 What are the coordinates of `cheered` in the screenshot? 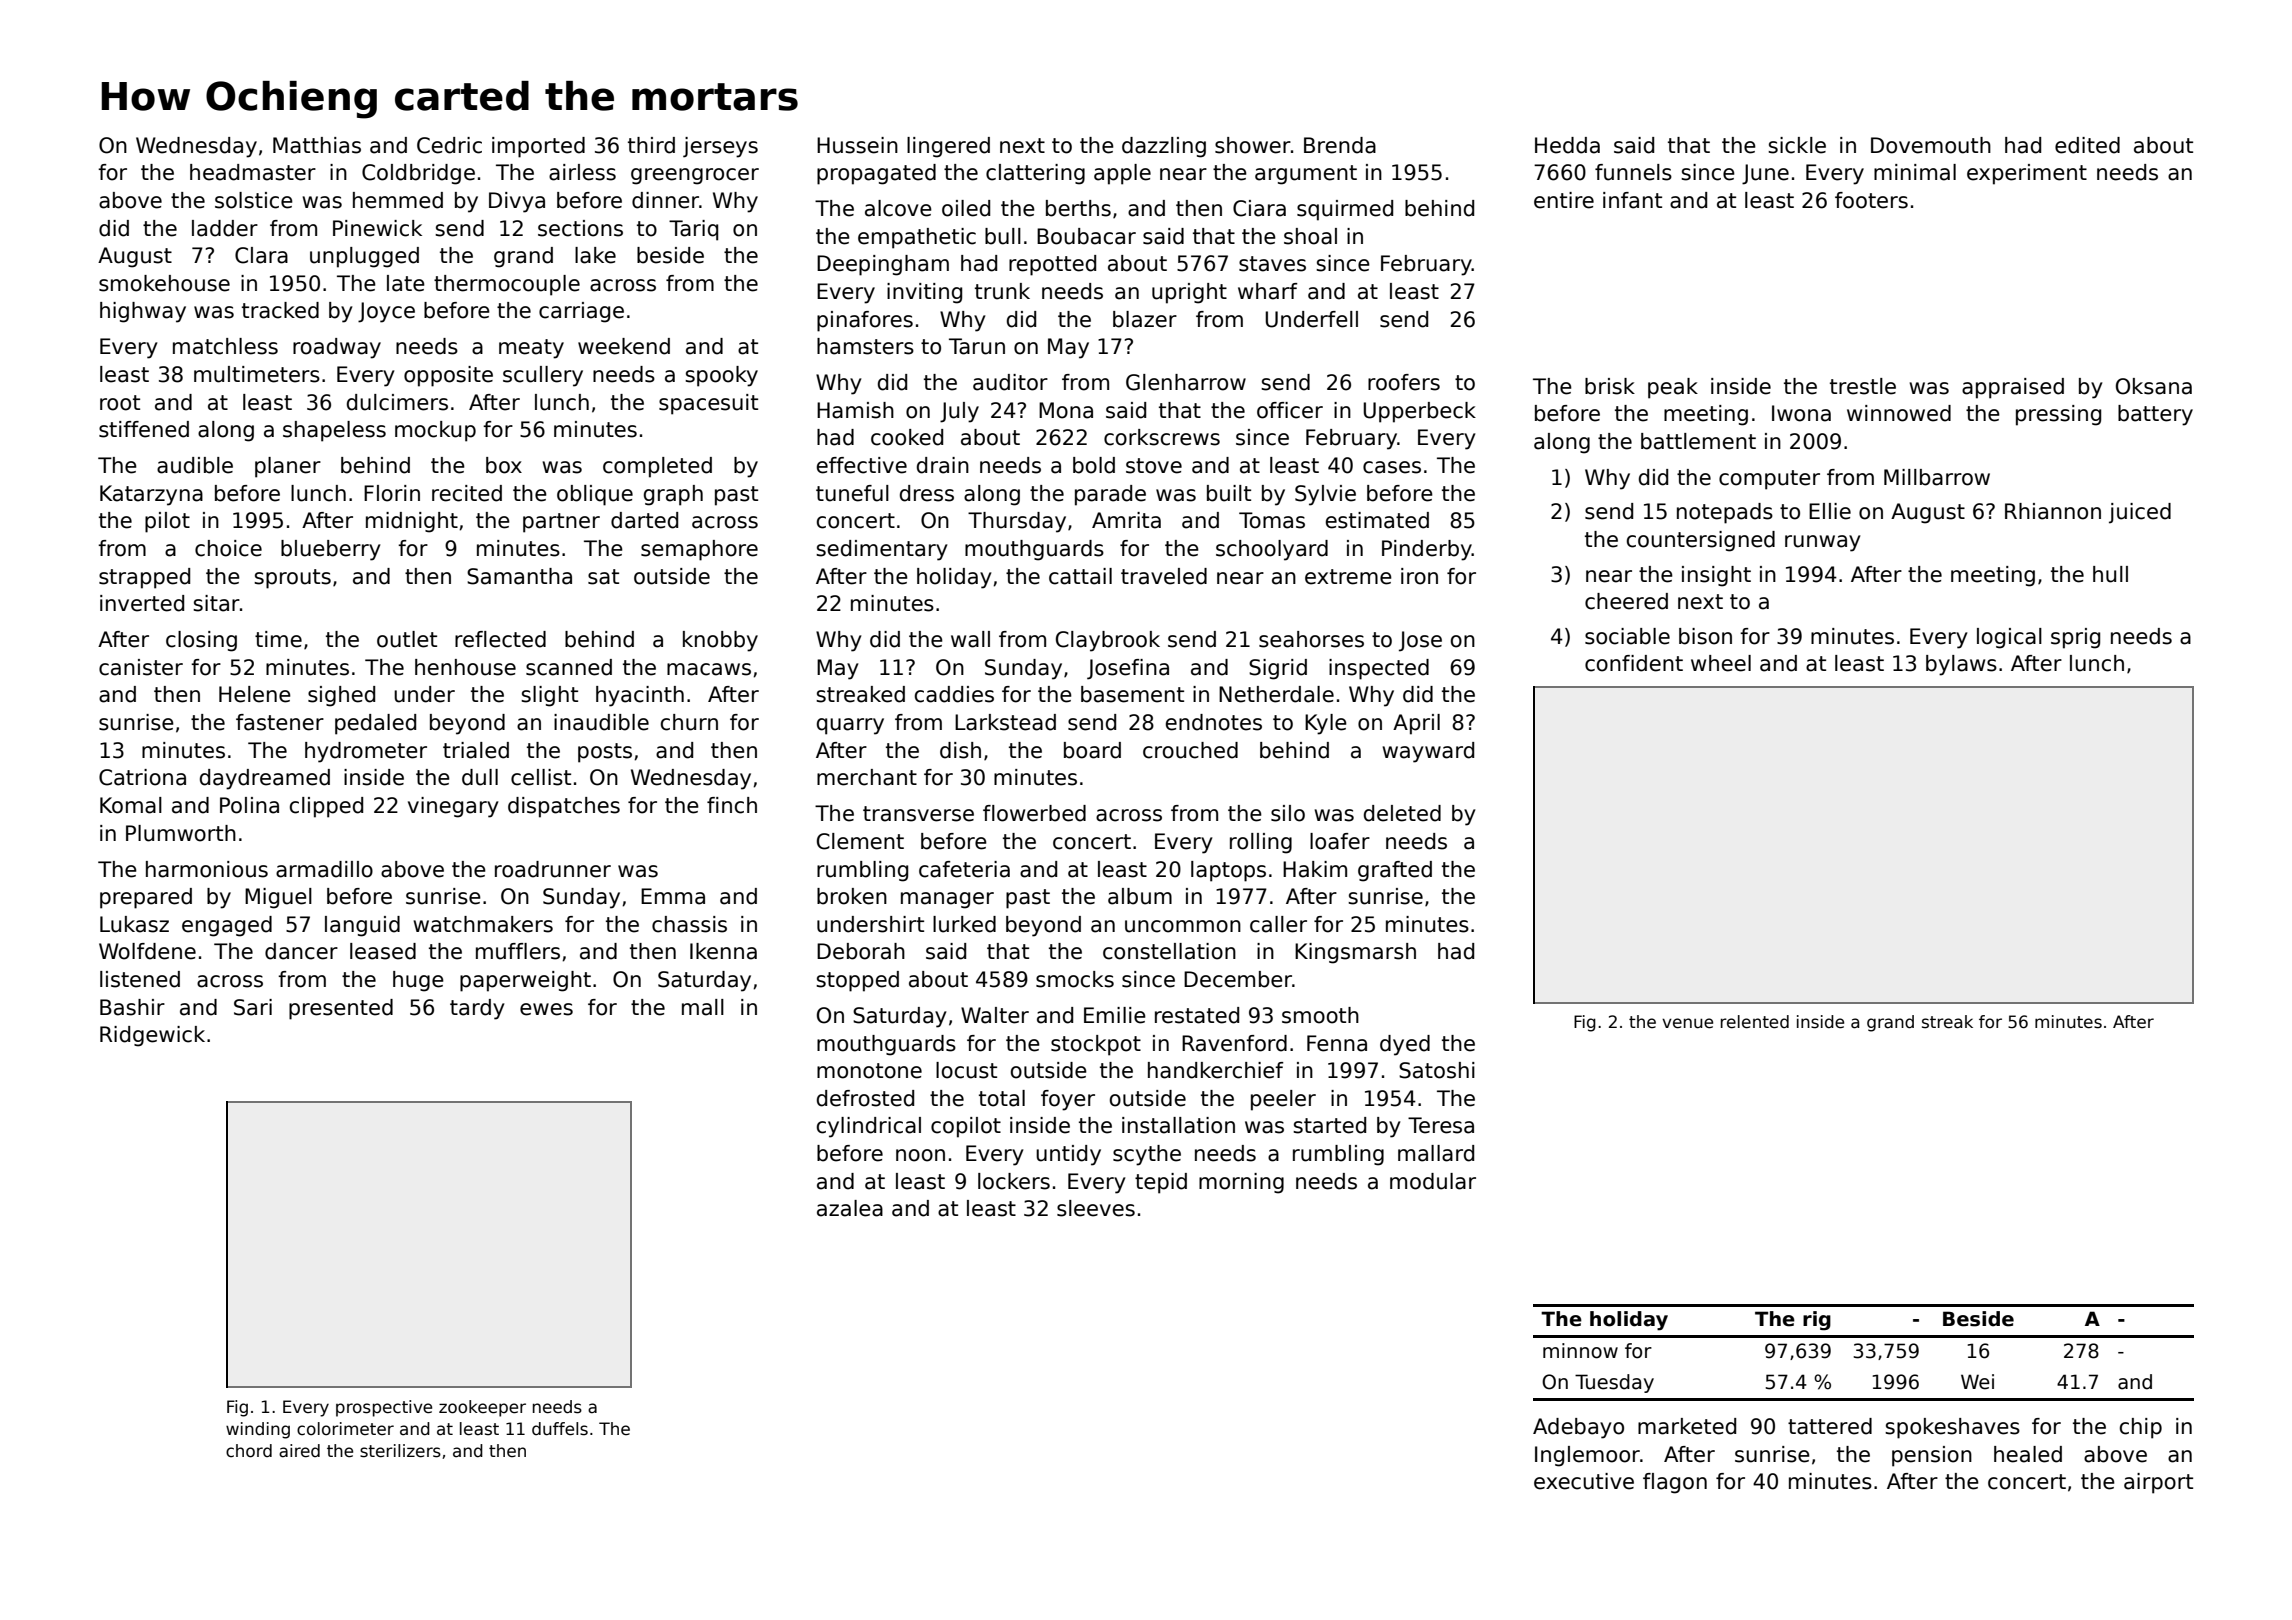 It's located at (1626, 601).
